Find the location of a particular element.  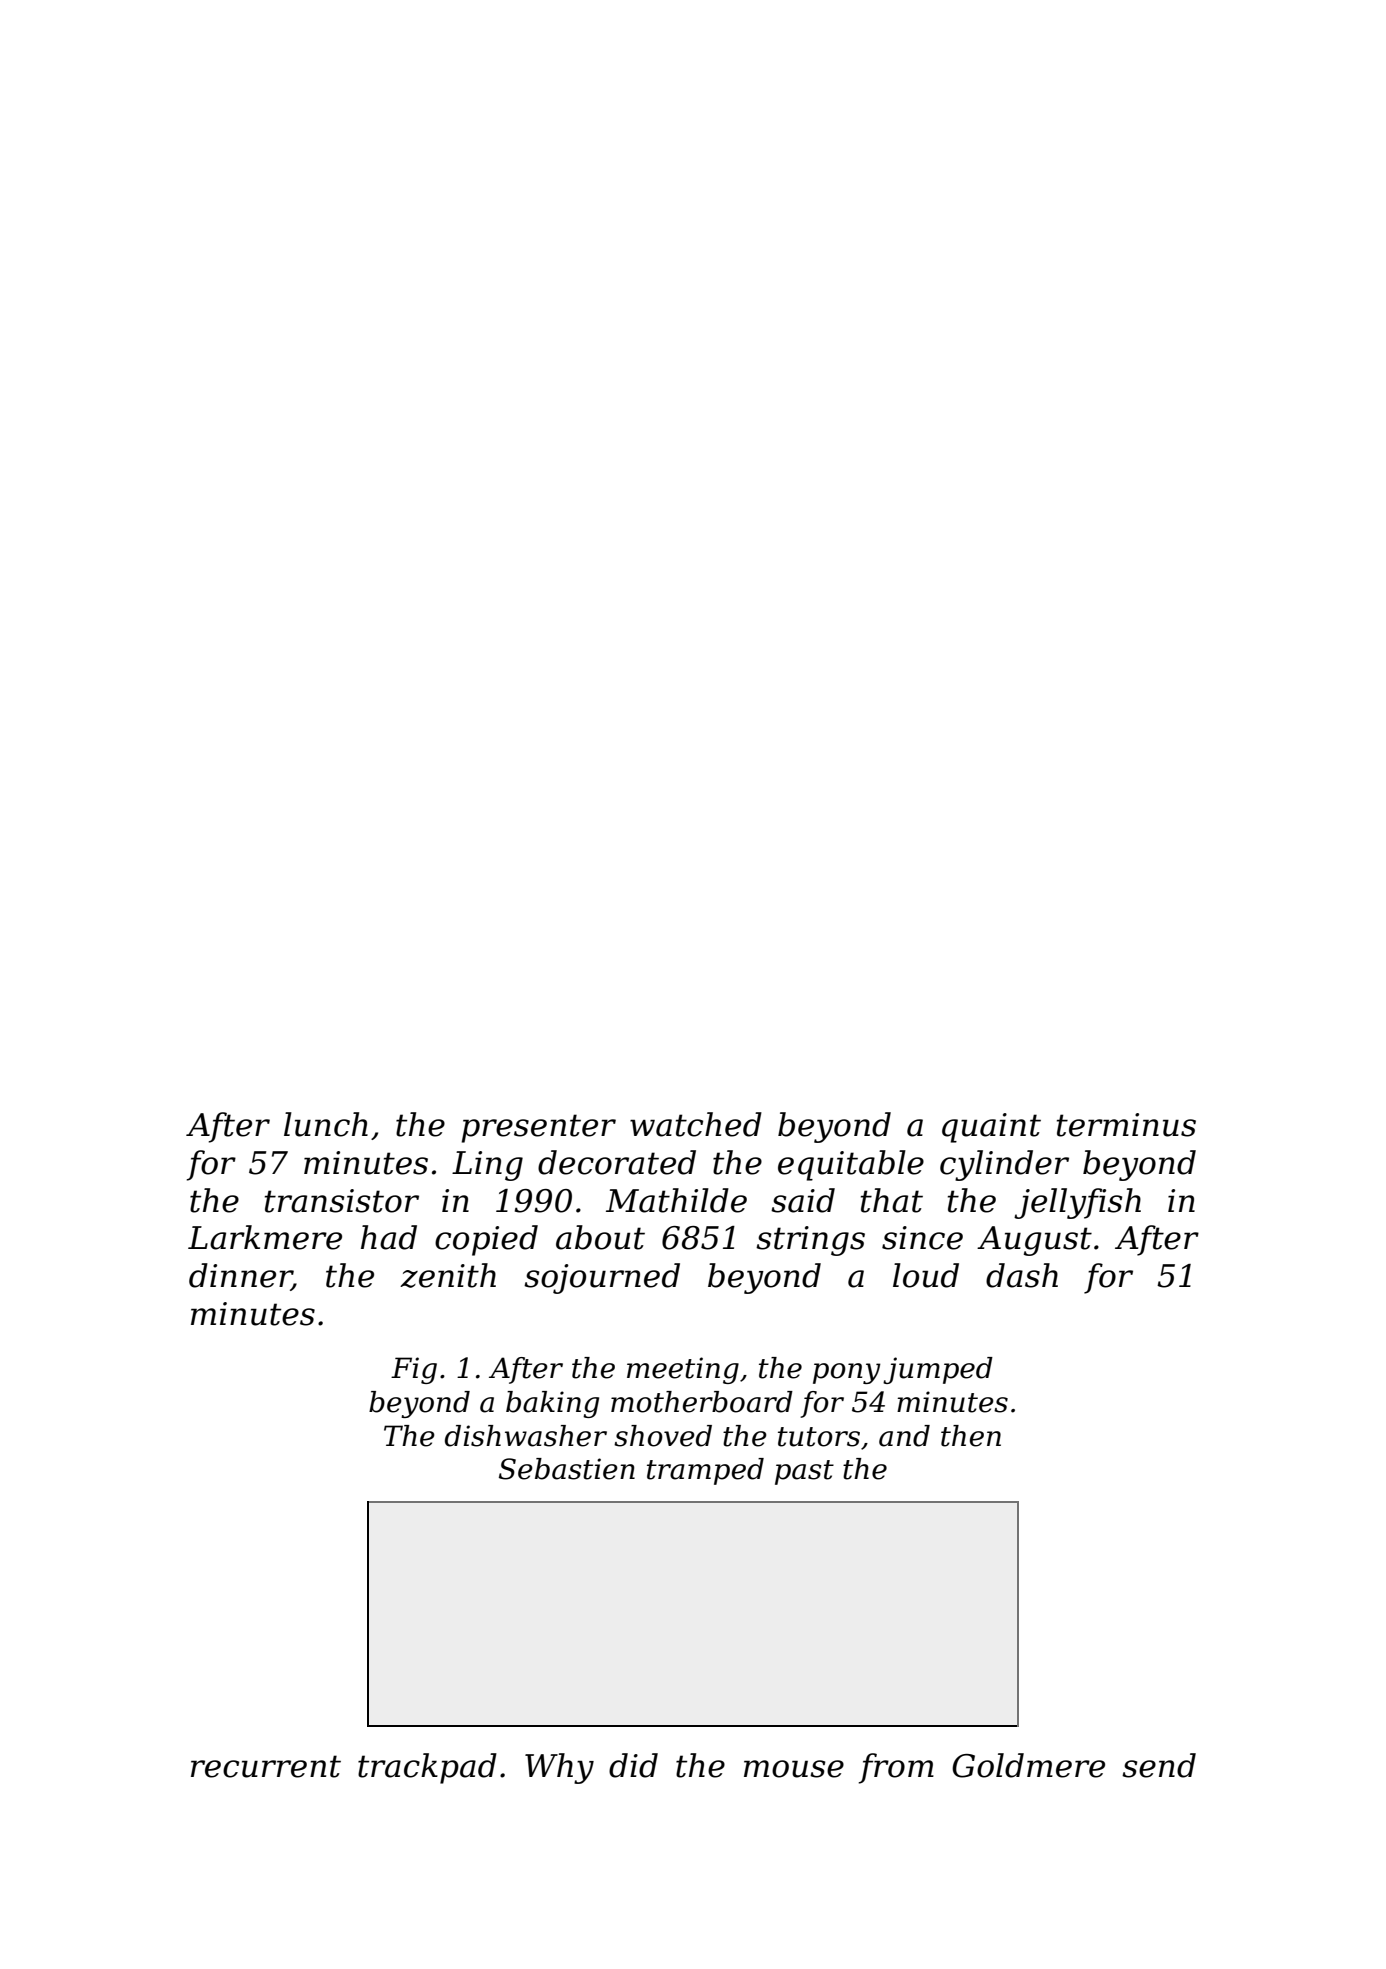

did is located at coordinates (633, 1765).
